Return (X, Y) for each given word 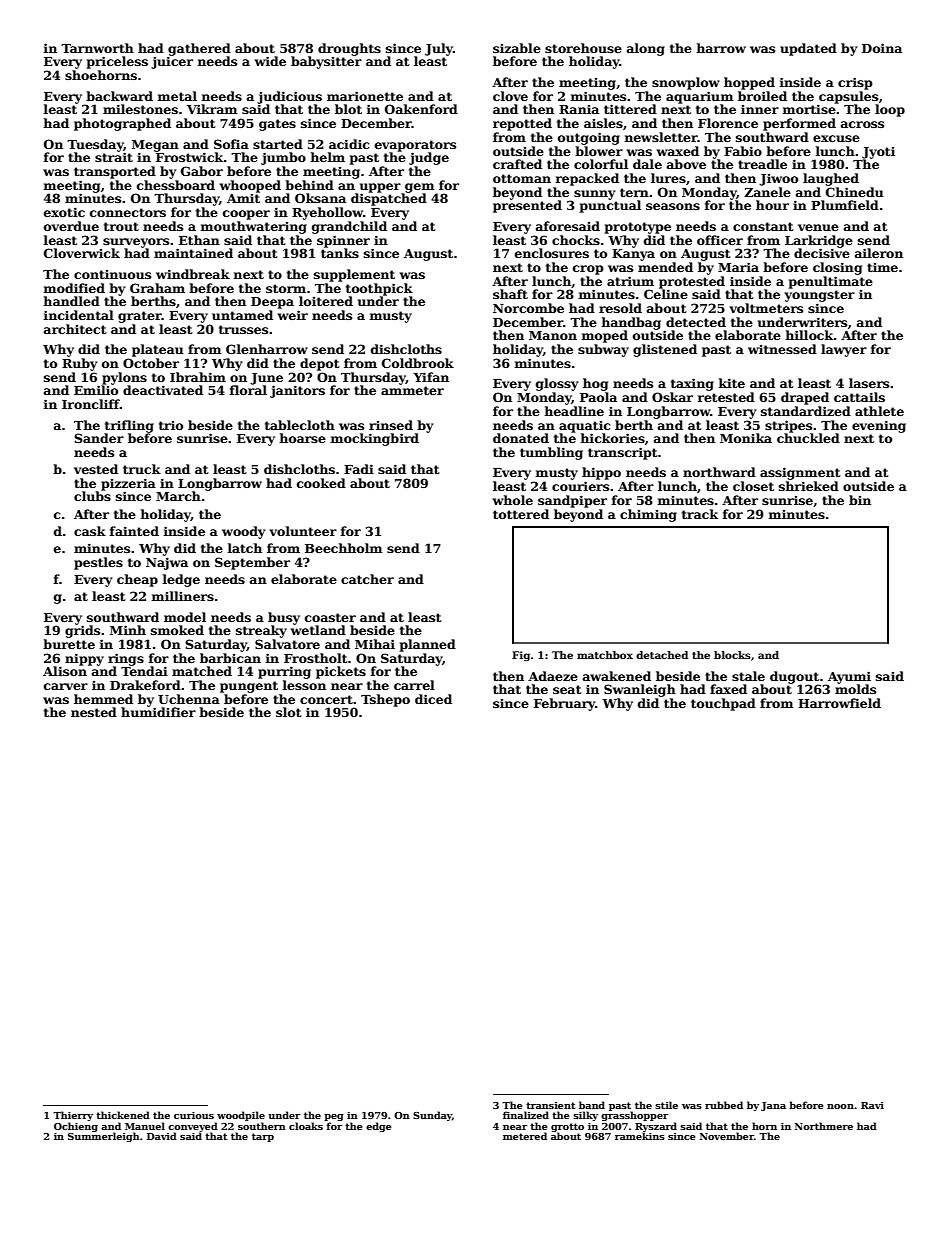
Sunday (432, 1116)
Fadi (359, 469)
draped (805, 398)
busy (284, 618)
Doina (882, 48)
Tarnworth (97, 48)
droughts (349, 49)
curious (194, 1115)
